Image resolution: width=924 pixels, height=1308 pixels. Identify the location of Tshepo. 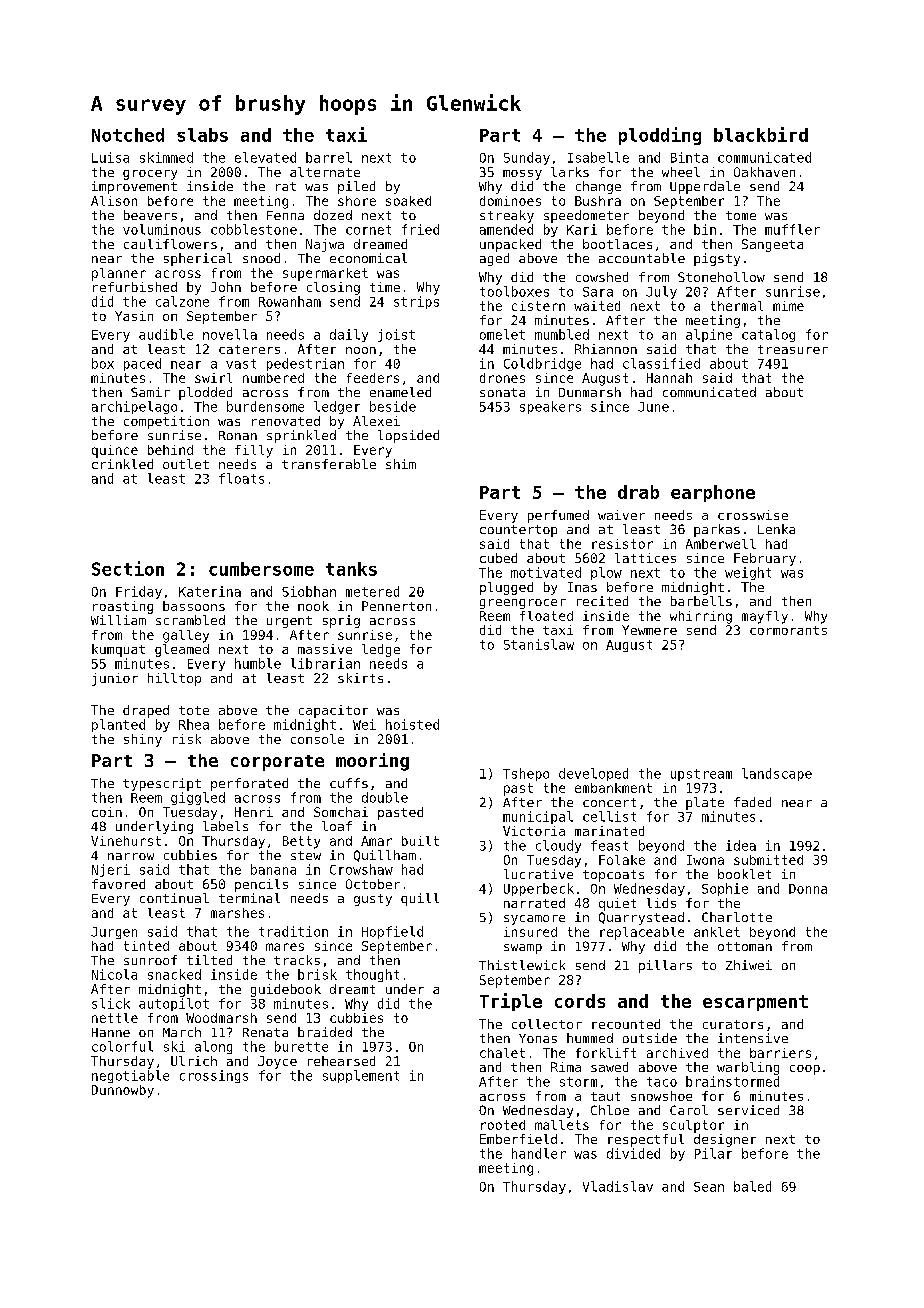
(526, 774).
